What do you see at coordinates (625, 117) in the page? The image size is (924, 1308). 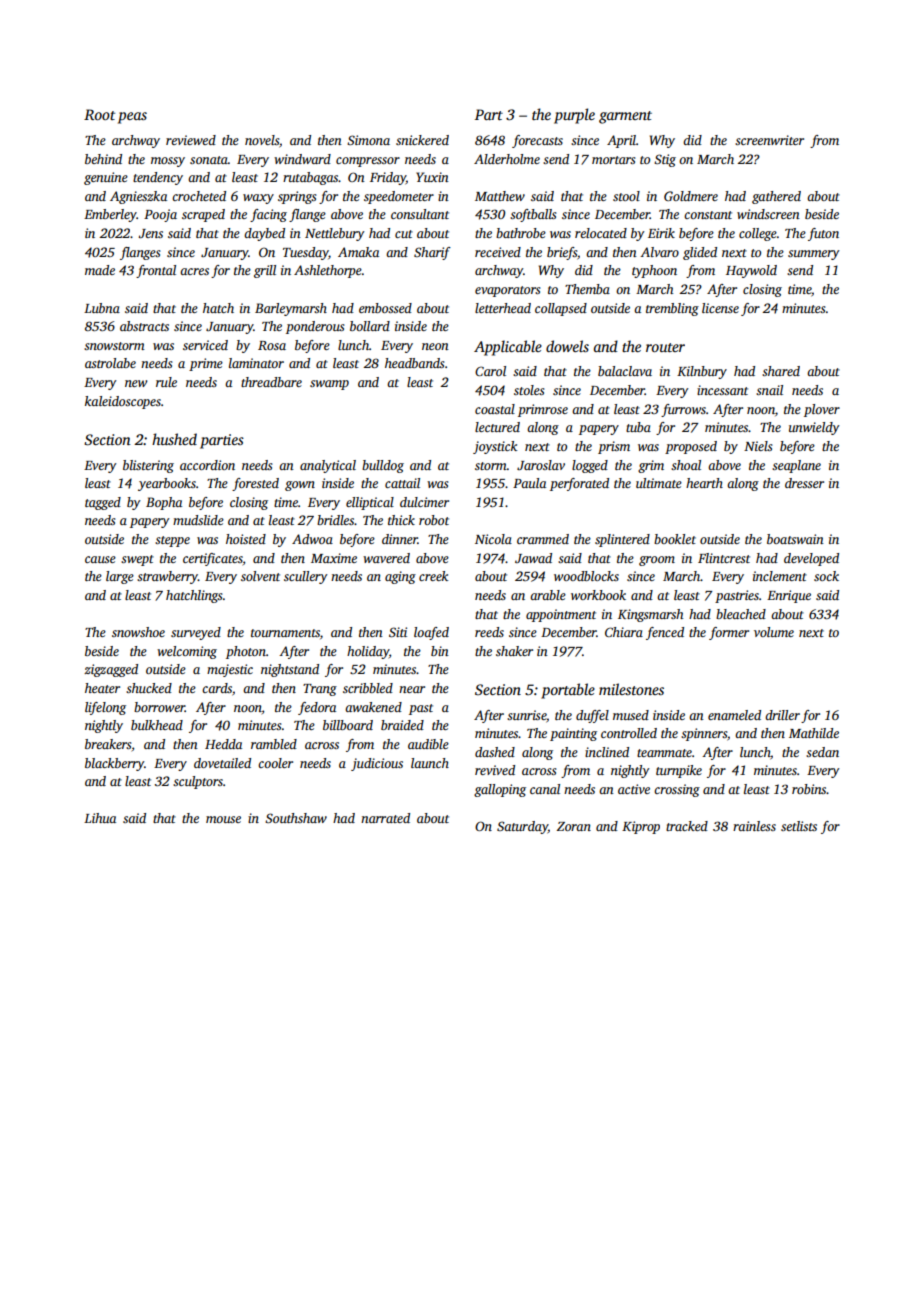 I see `garment` at bounding box center [625, 117].
